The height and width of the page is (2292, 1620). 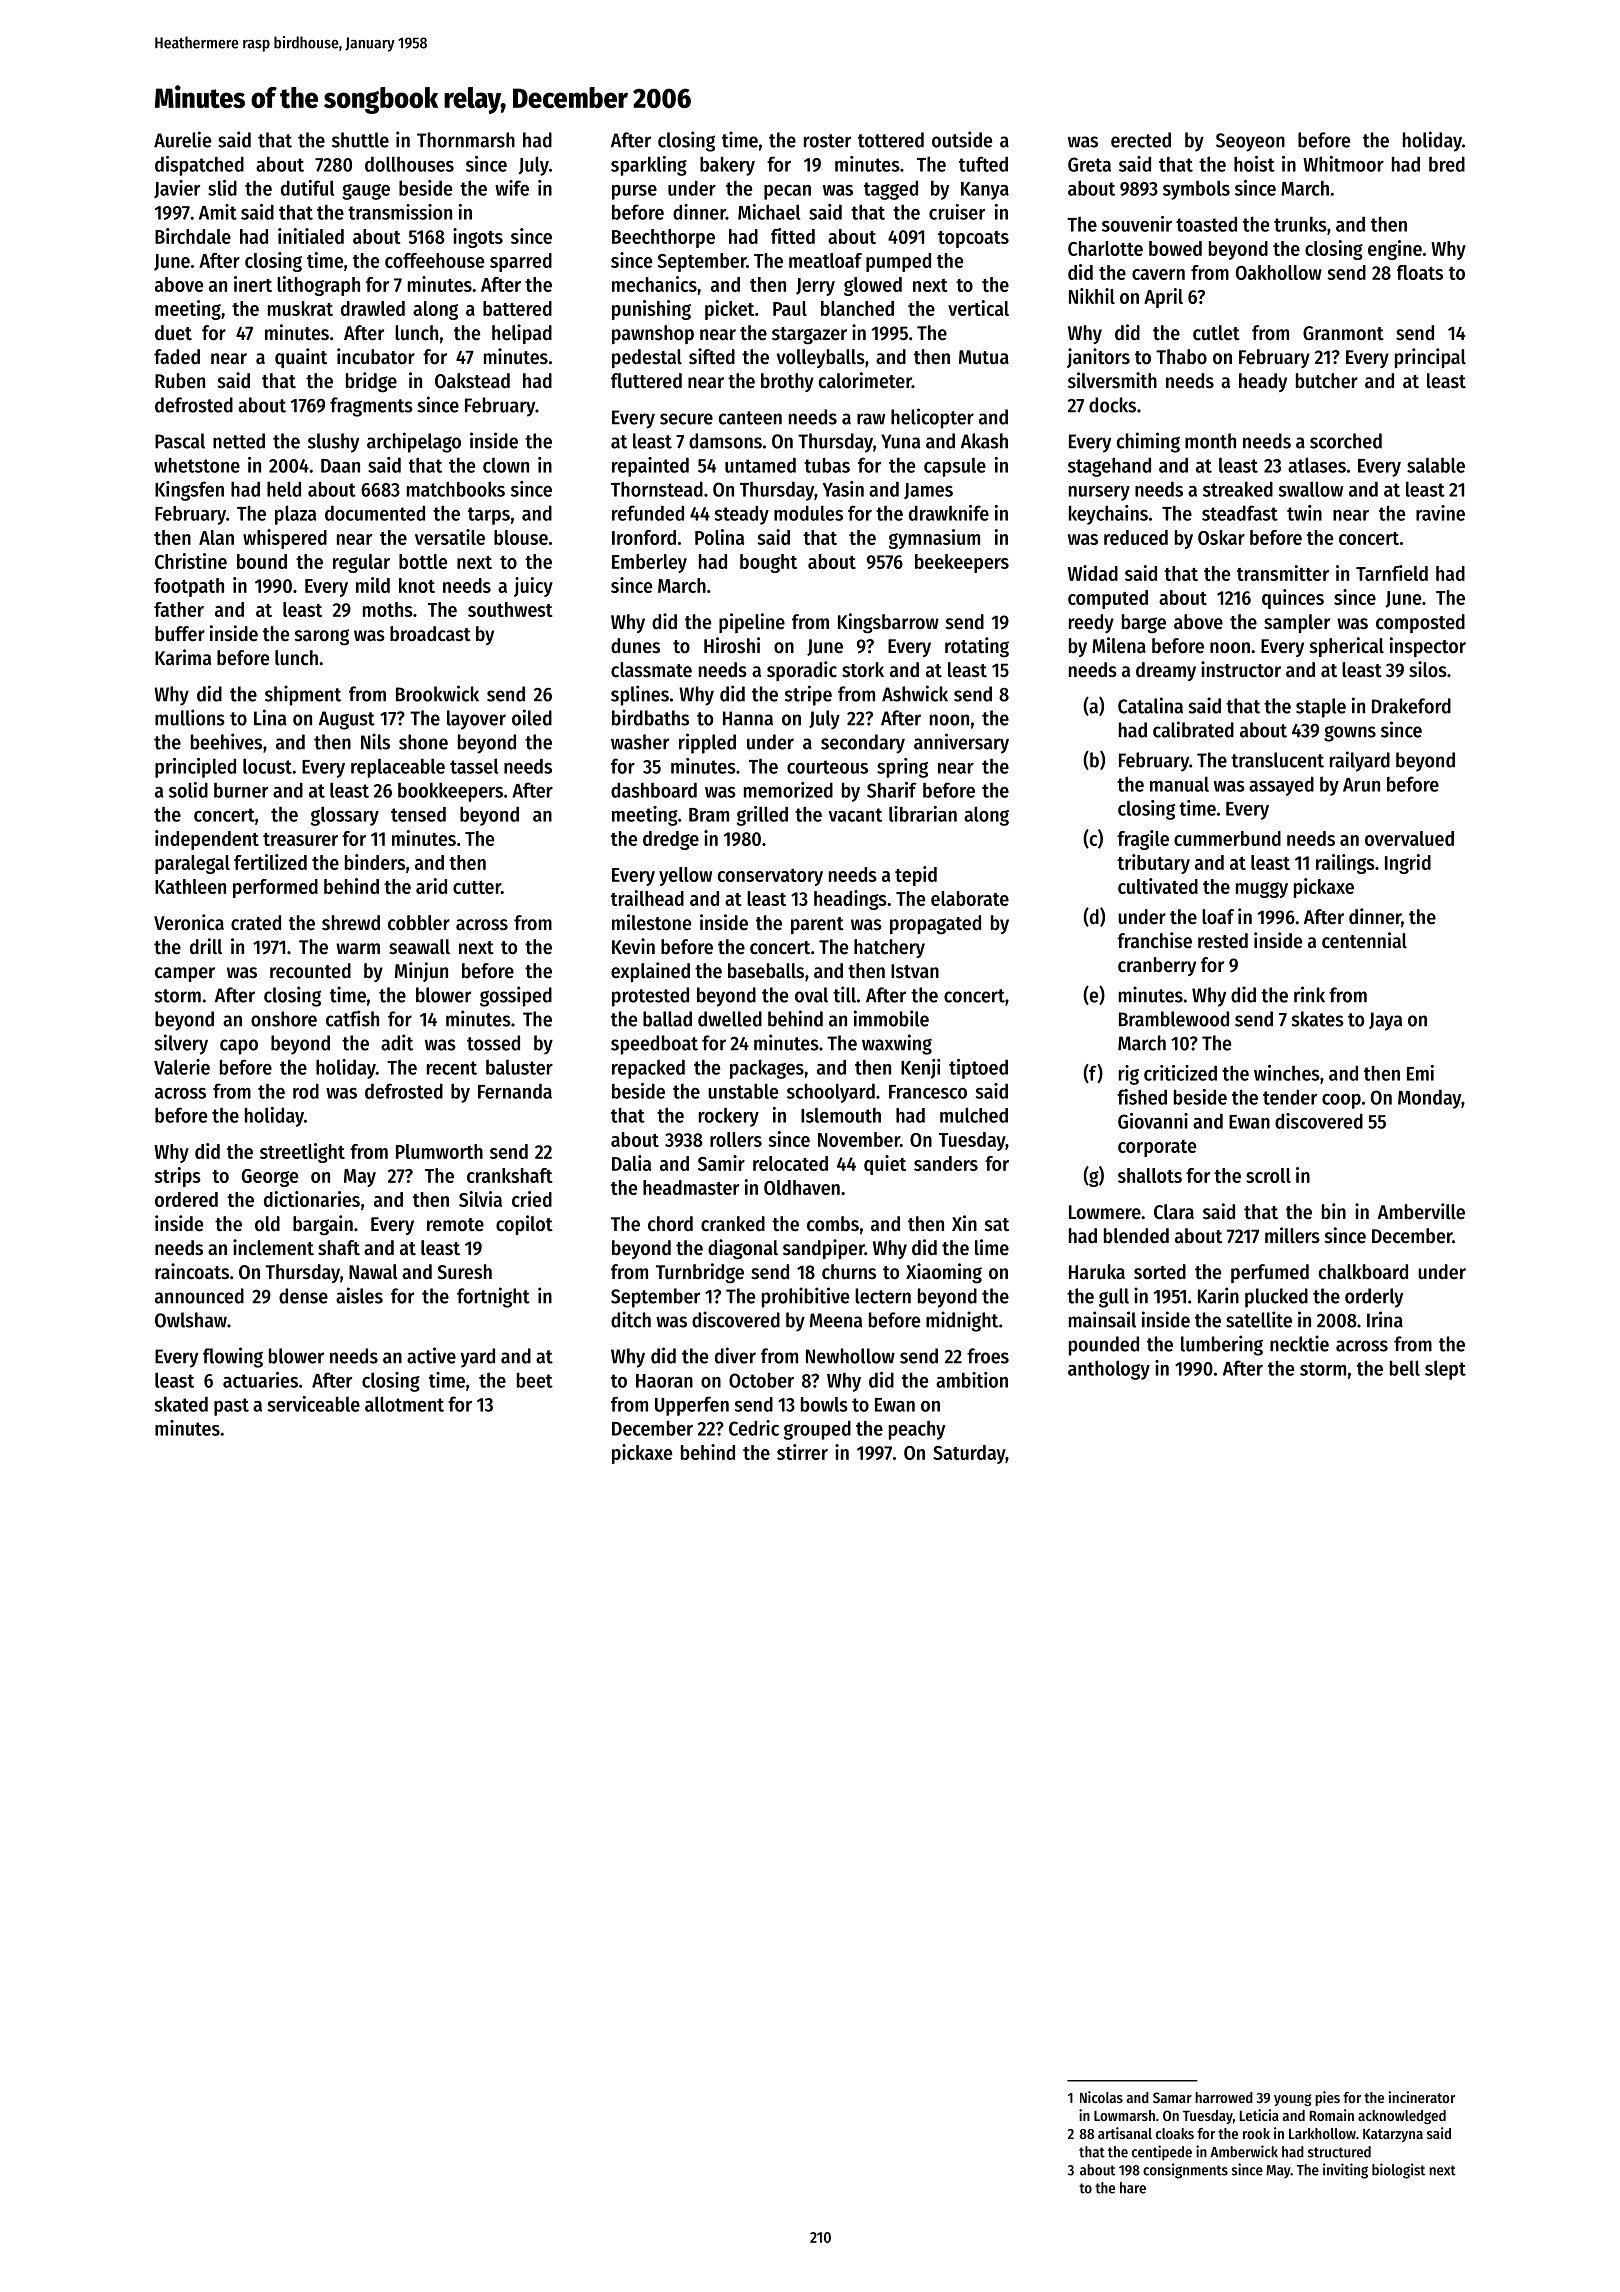 What do you see at coordinates (649, 563) in the page?
I see `Emberley` at bounding box center [649, 563].
